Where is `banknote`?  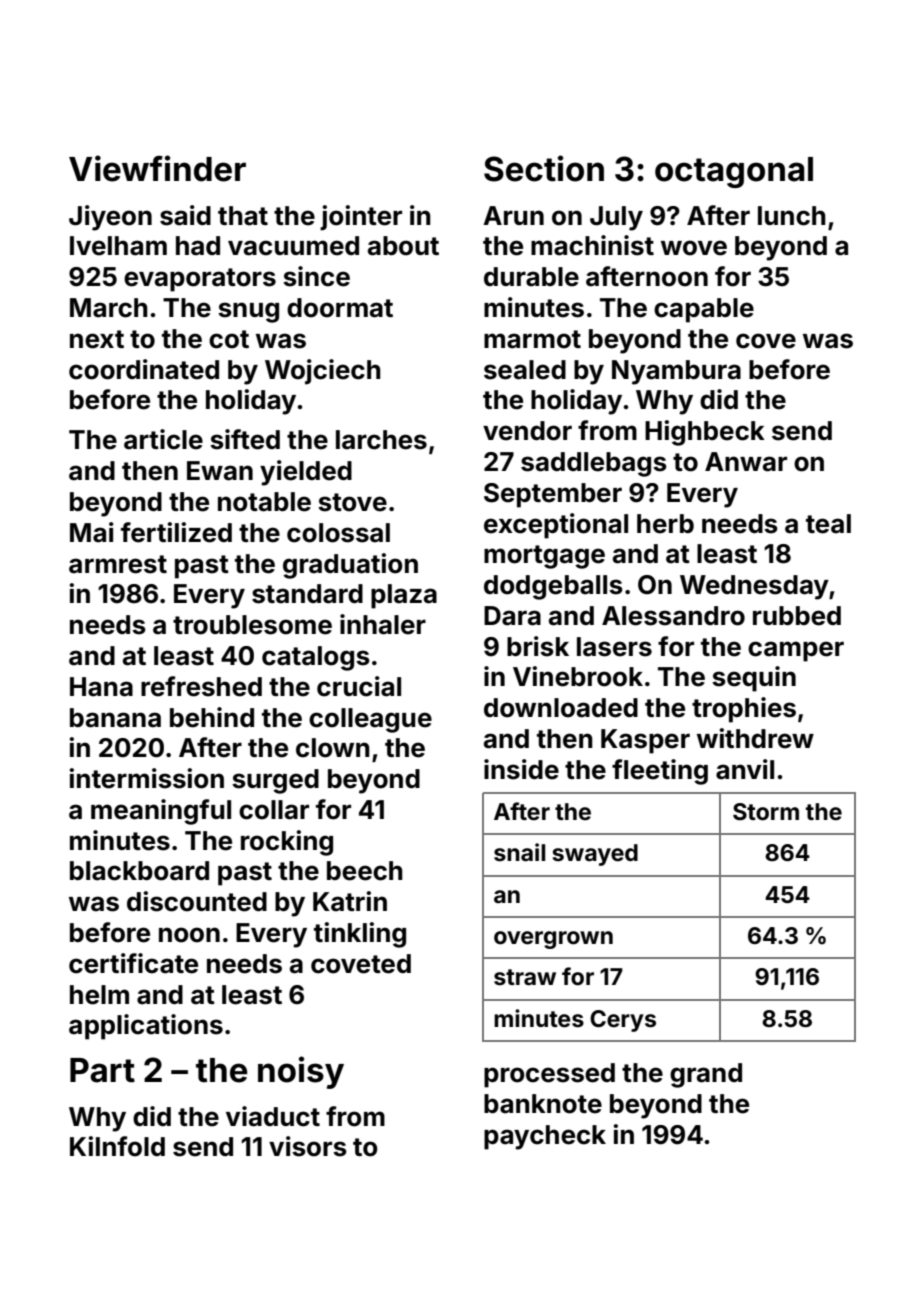
banknote is located at coordinates (543, 1104).
